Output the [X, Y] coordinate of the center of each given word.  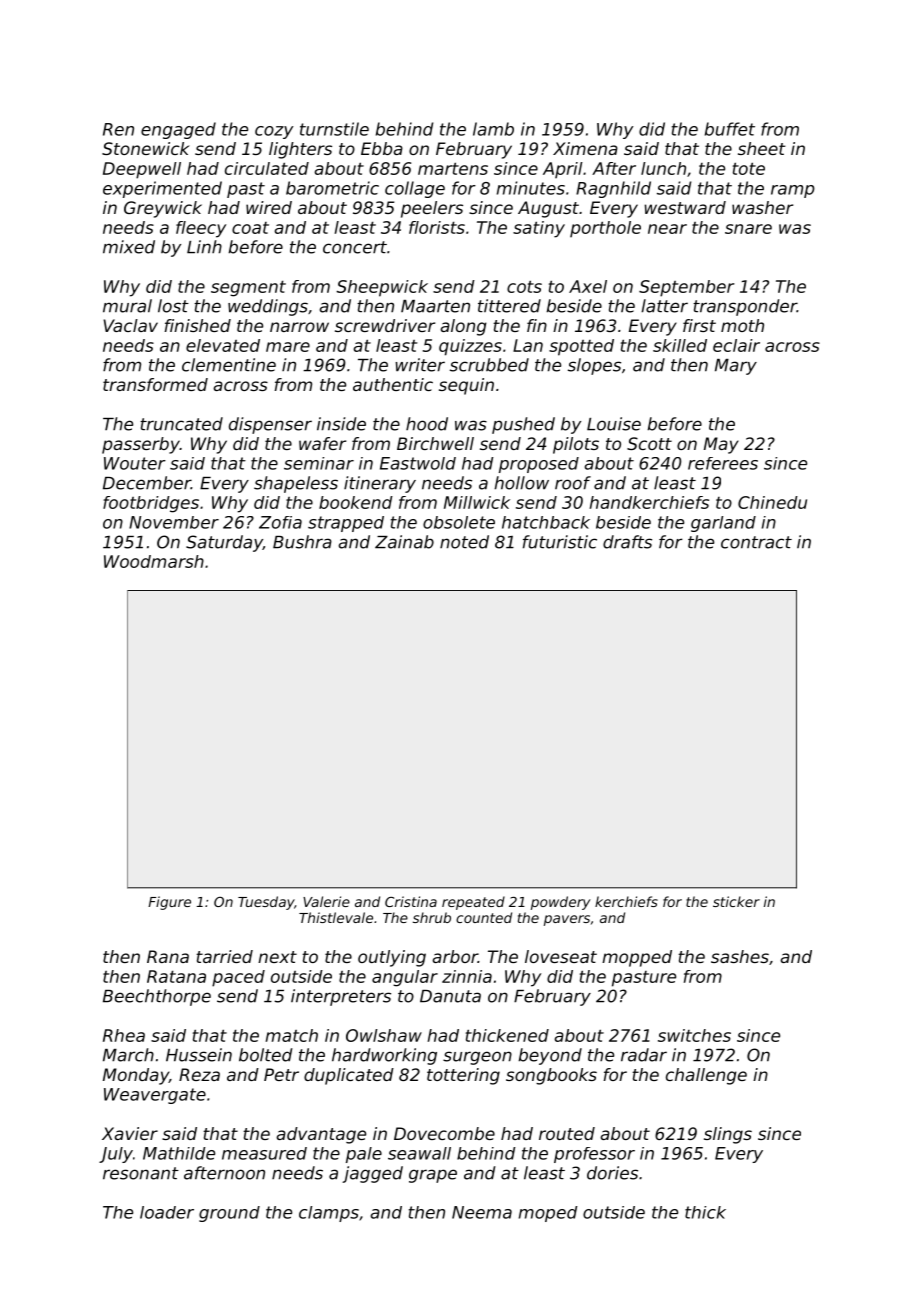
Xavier [130, 1133]
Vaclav [130, 325]
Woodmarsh [154, 561]
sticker [736, 901]
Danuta [450, 996]
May [721, 445]
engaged [178, 130]
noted [464, 542]
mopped [637, 958]
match [291, 1035]
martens [453, 168]
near [667, 229]
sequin [466, 386]
